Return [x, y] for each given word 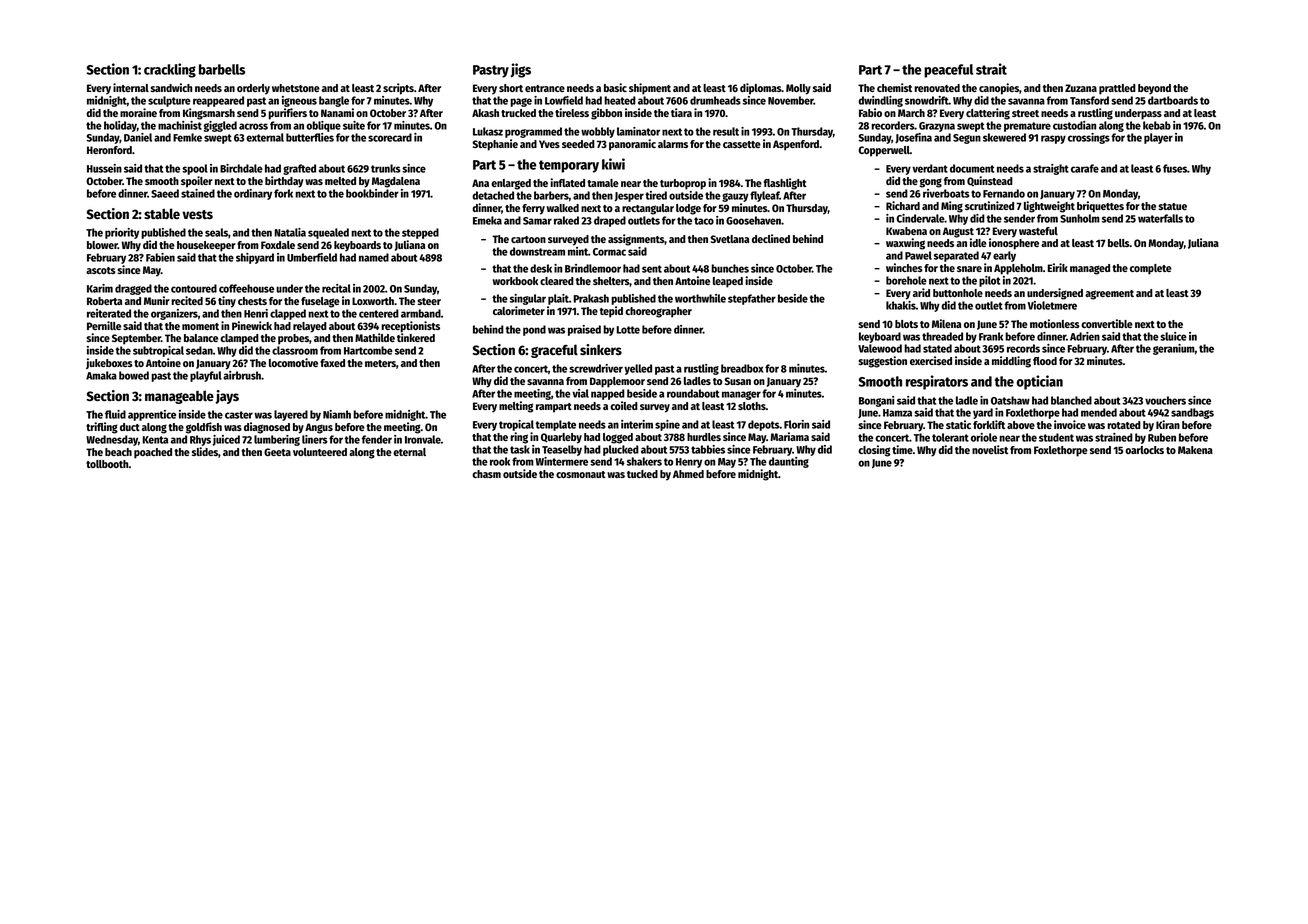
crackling [170, 70]
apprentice [152, 415]
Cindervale [920, 218]
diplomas [761, 89]
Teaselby [562, 450]
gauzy [735, 197]
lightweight [1049, 207]
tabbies [708, 449]
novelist [990, 449]
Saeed [165, 193]
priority [122, 233]
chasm [486, 474]
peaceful [948, 71]
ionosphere [1014, 244]
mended [1099, 412]
